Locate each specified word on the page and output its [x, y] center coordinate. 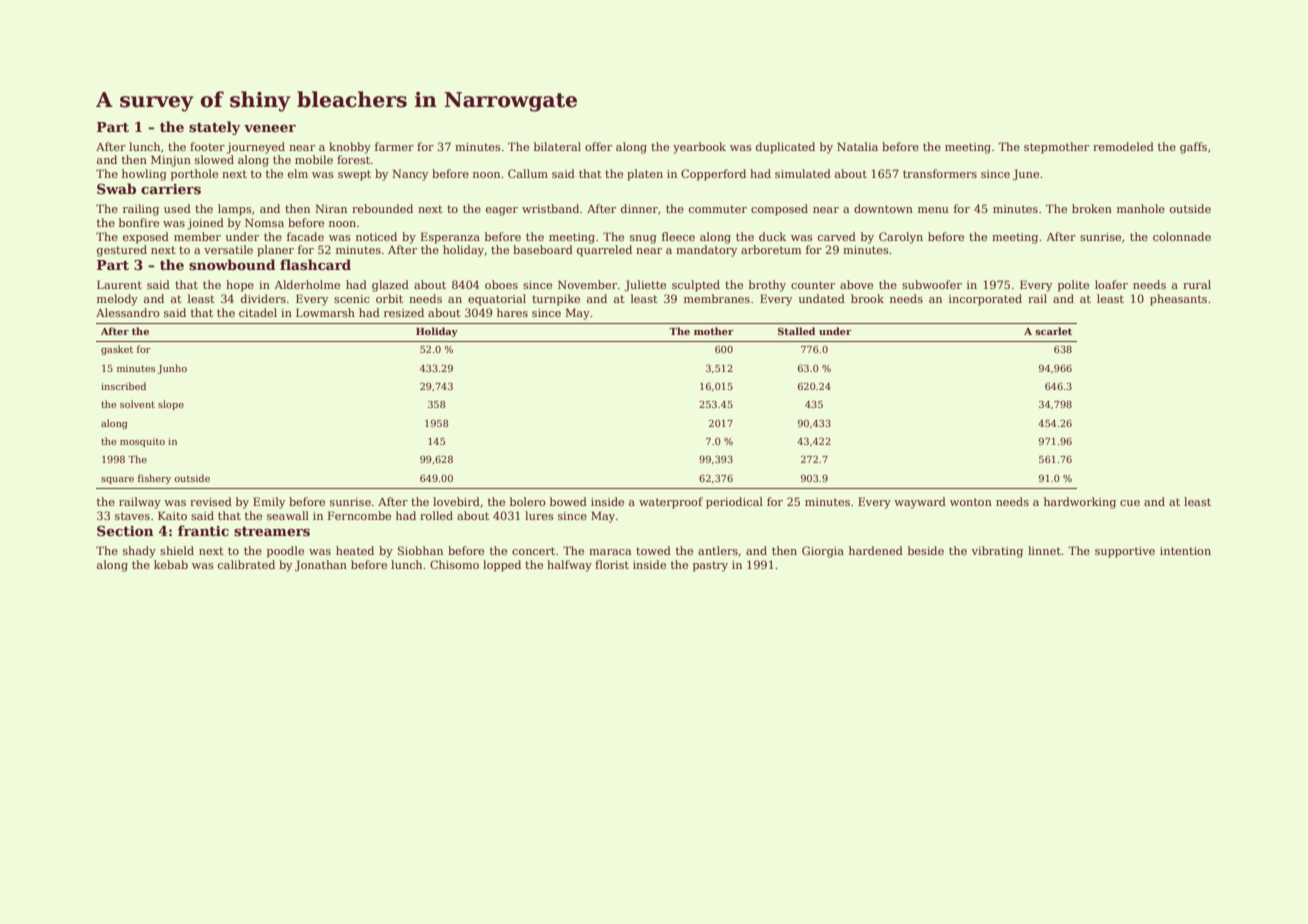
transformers [940, 173]
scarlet [1053, 331]
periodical [734, 503]
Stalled [796, 331]
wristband [550, 208]
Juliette [645, 286]
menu [933, 210]
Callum [528, 173]
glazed [390, 286]
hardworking [1080, 503]
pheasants [1178, 300]
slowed [214, 159]
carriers [171, 189]
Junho [172, 369]
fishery [154, 479]
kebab [171, 564]
